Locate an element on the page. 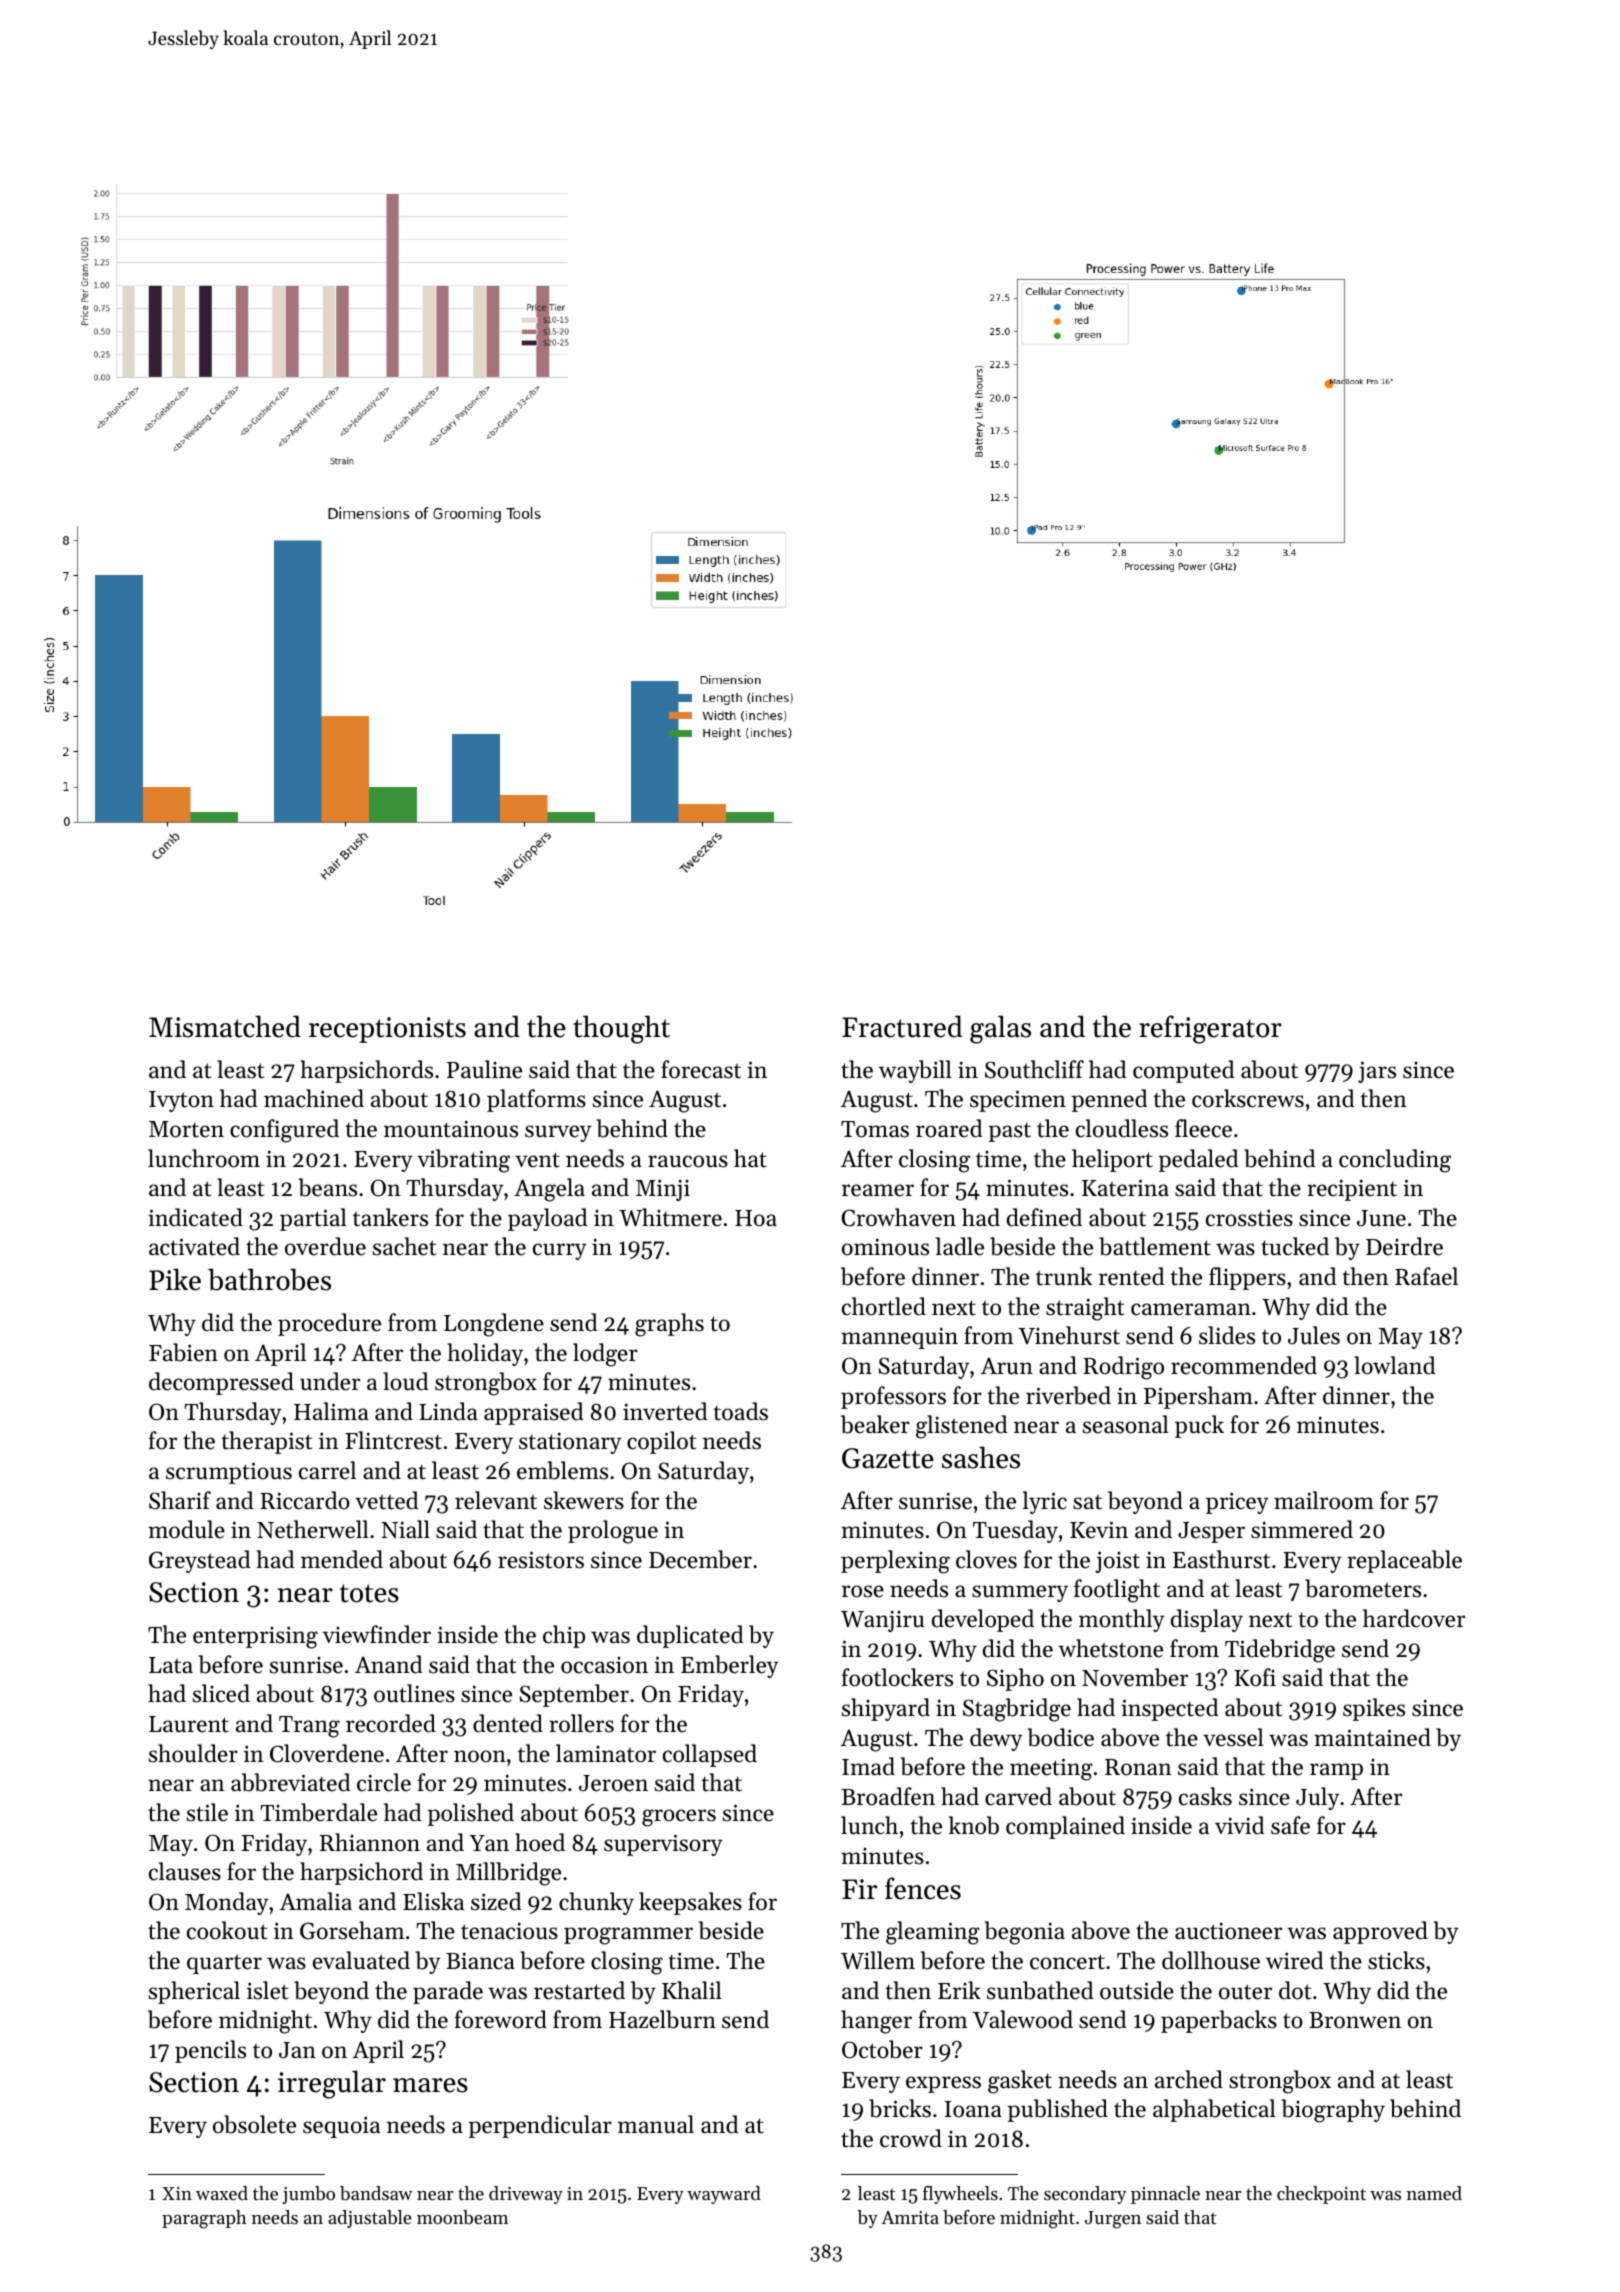 Image resolution: width=1620 pixels, height=2292 pixels. paragraph is located at coordinates (204, 2219).
